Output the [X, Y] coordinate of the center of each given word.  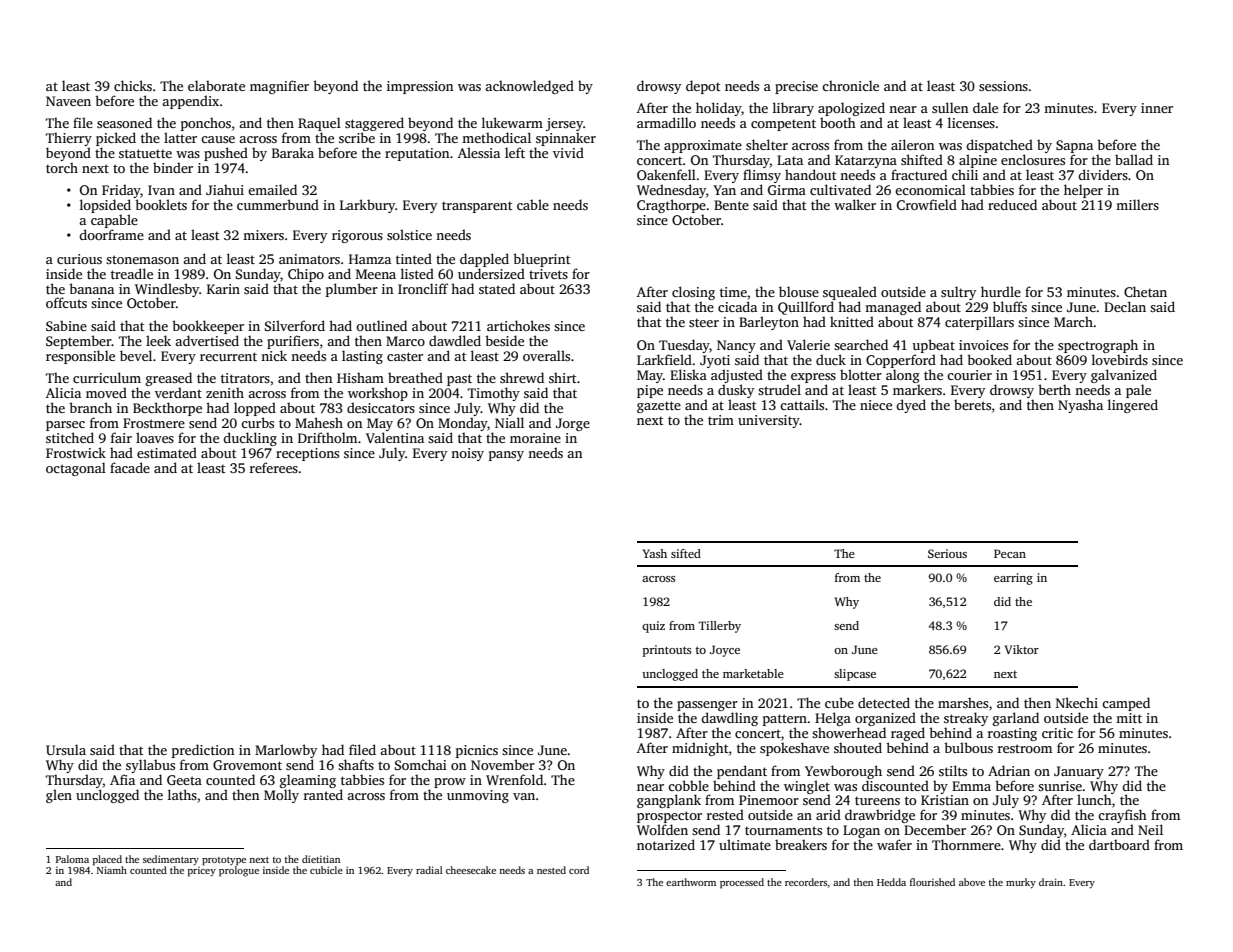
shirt [562, 377]
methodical [496, 137]
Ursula [66, 749]
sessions [1003, 86]
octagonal [76, 469]
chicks [133, 85]
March [1073, 321]
